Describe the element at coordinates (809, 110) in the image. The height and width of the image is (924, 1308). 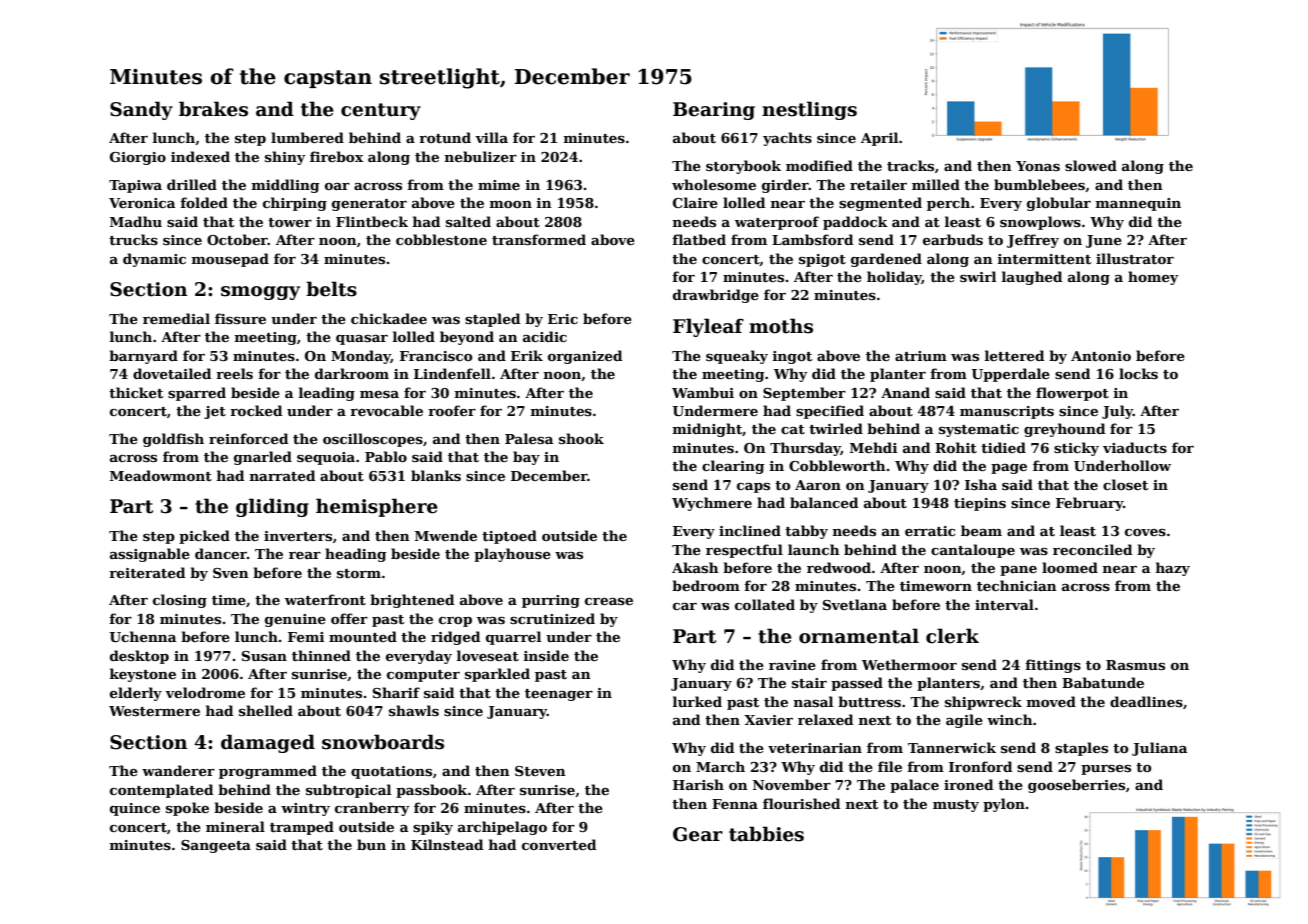
I see `nestlings` at that location.
